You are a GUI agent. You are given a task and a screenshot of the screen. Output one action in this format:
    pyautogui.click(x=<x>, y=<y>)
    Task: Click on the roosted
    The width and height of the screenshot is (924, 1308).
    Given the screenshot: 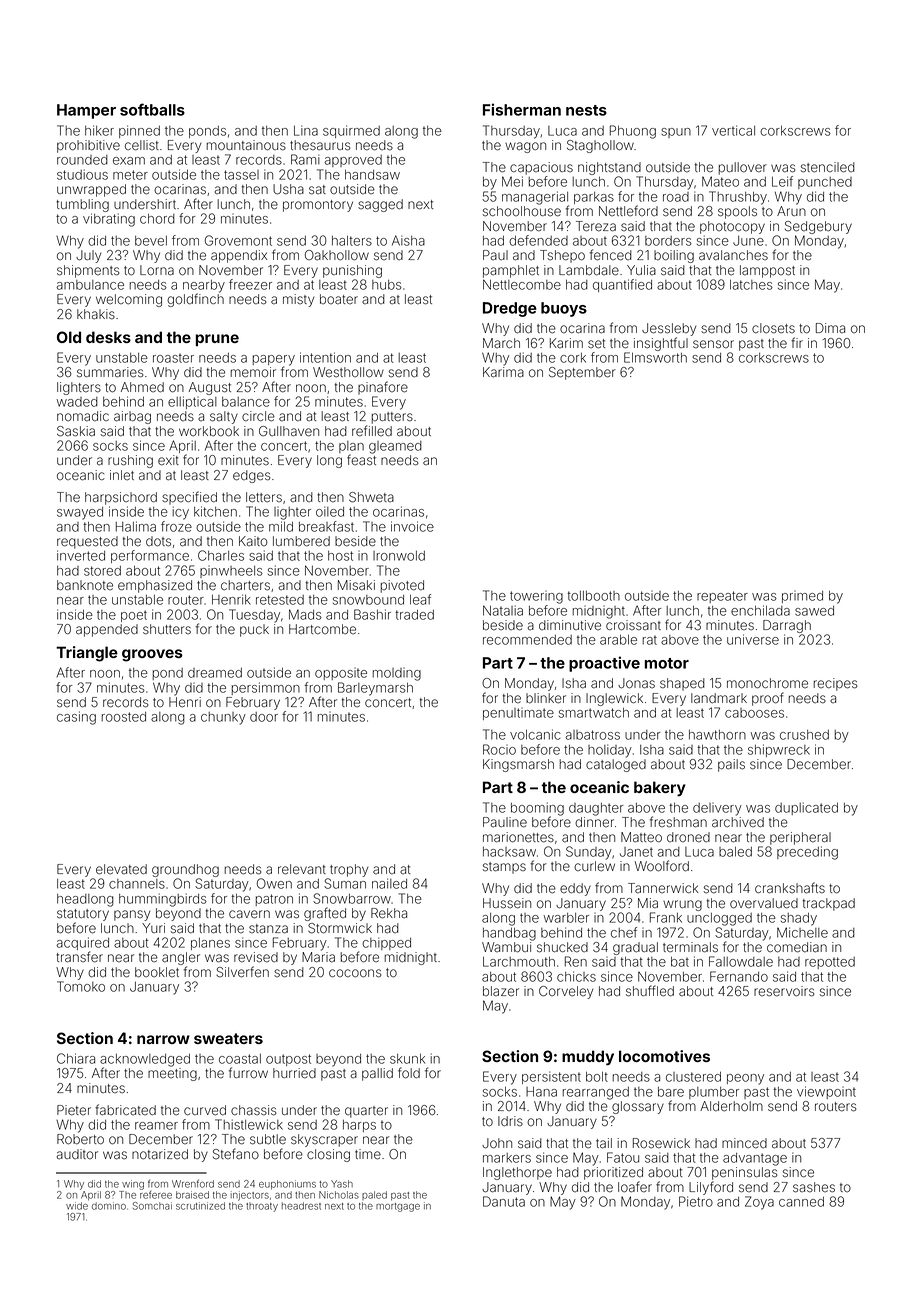 What is the action you would take?
    pyautogui.click(x=123, y=717)
